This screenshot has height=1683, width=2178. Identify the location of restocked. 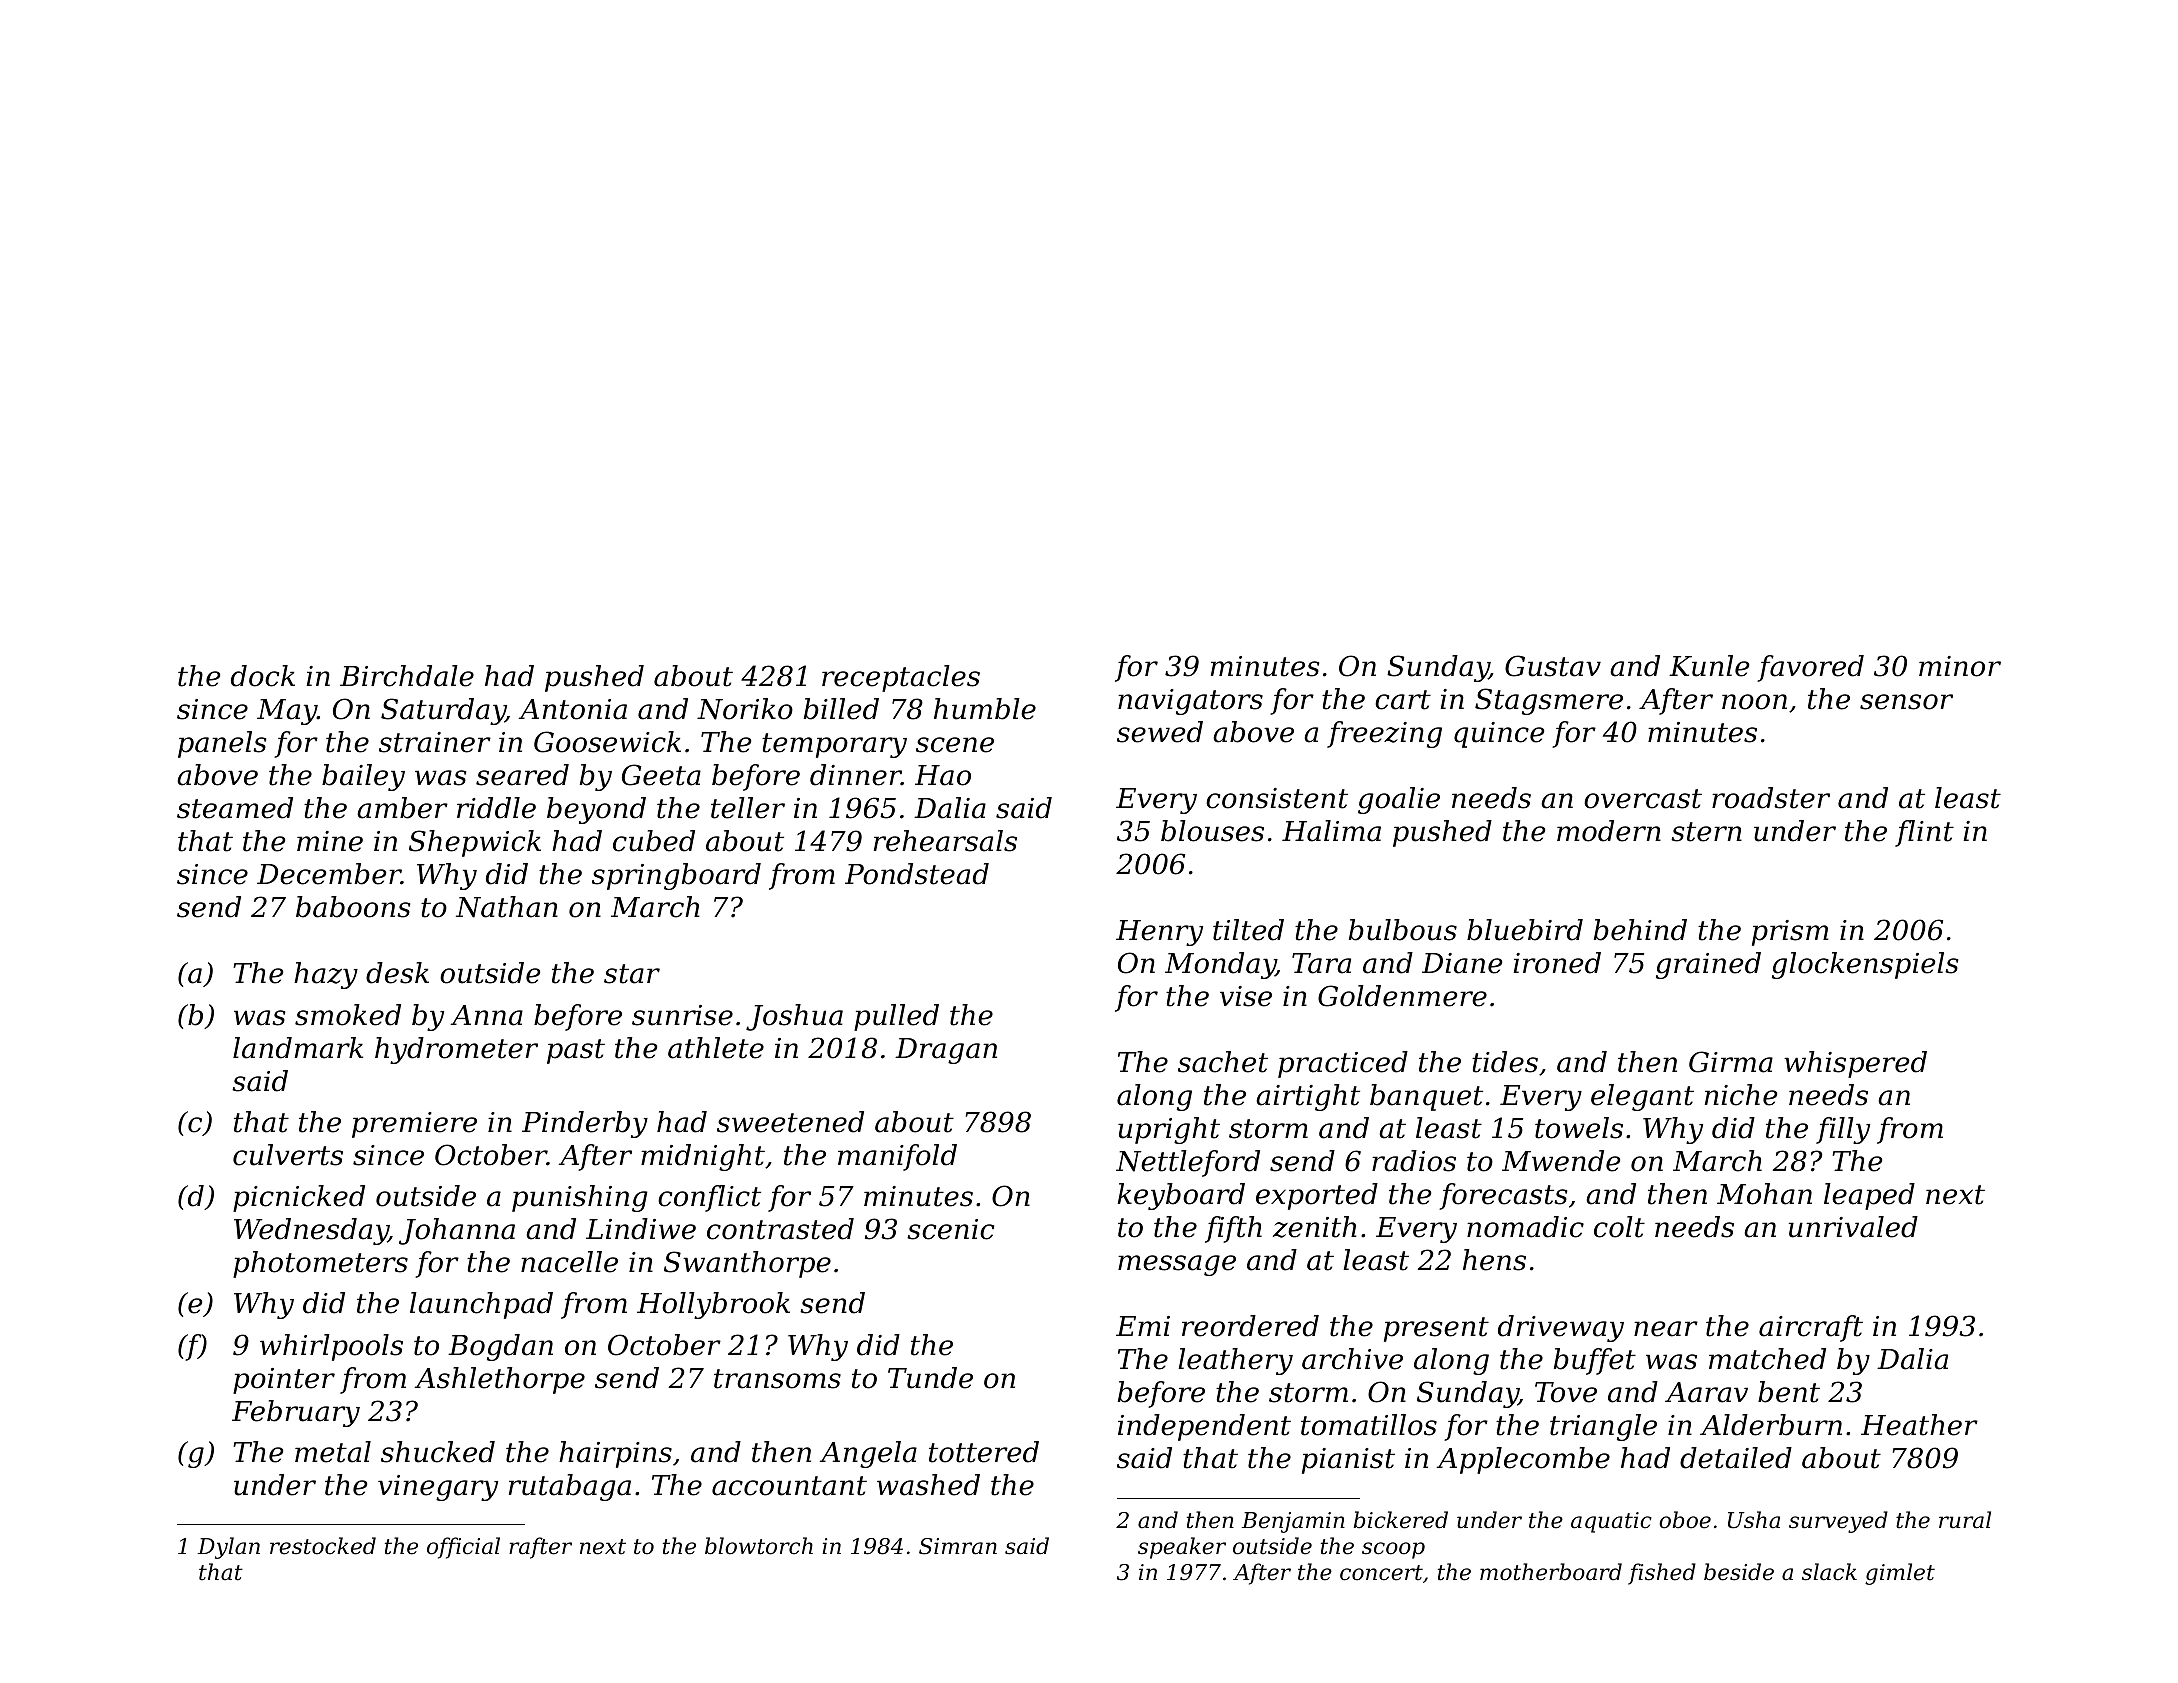
(323, 1546).
